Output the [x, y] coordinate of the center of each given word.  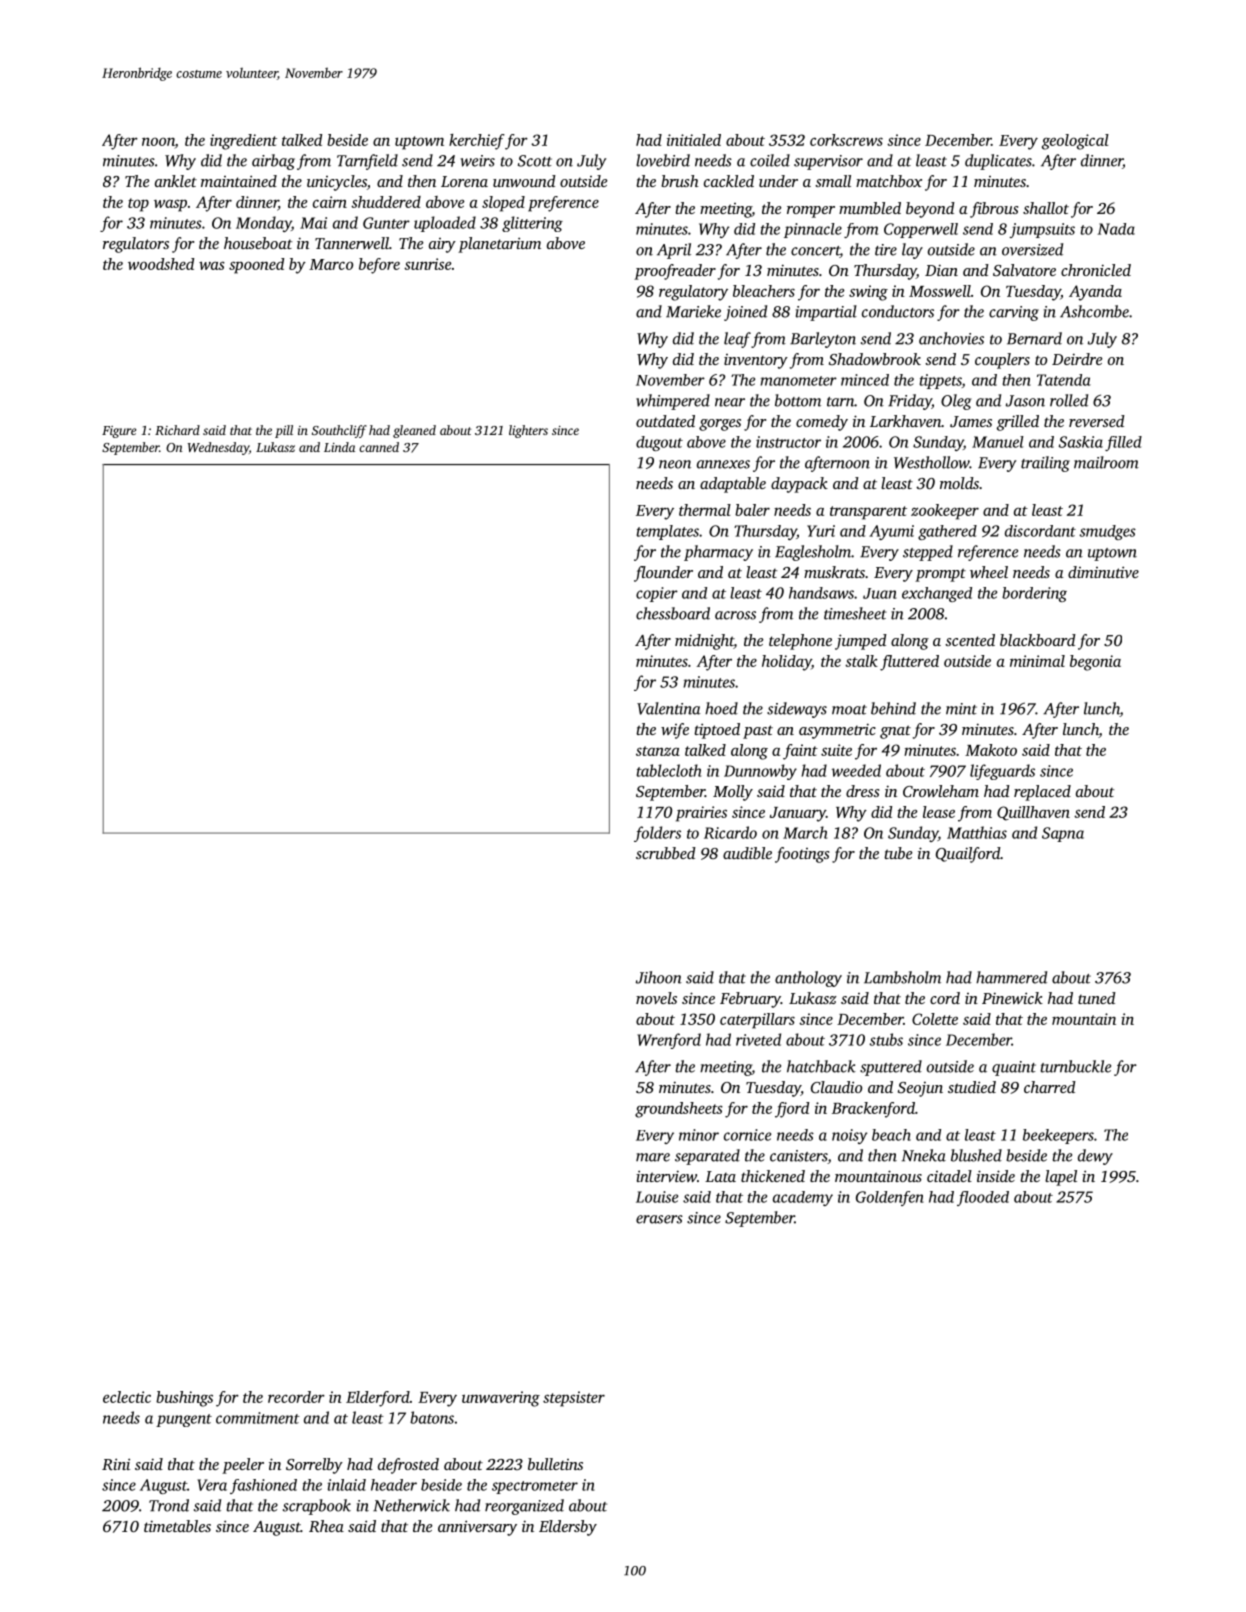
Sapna [1063, 834]
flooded [983, 1198]
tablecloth [669, 770]
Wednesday [218, 448]
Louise [657, 1197]
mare [653, 1157]
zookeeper [945, 512]
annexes [723, 464]
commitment [258, 1418]
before [379, 266]
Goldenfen [890, 1198]
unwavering [501, 1399]
